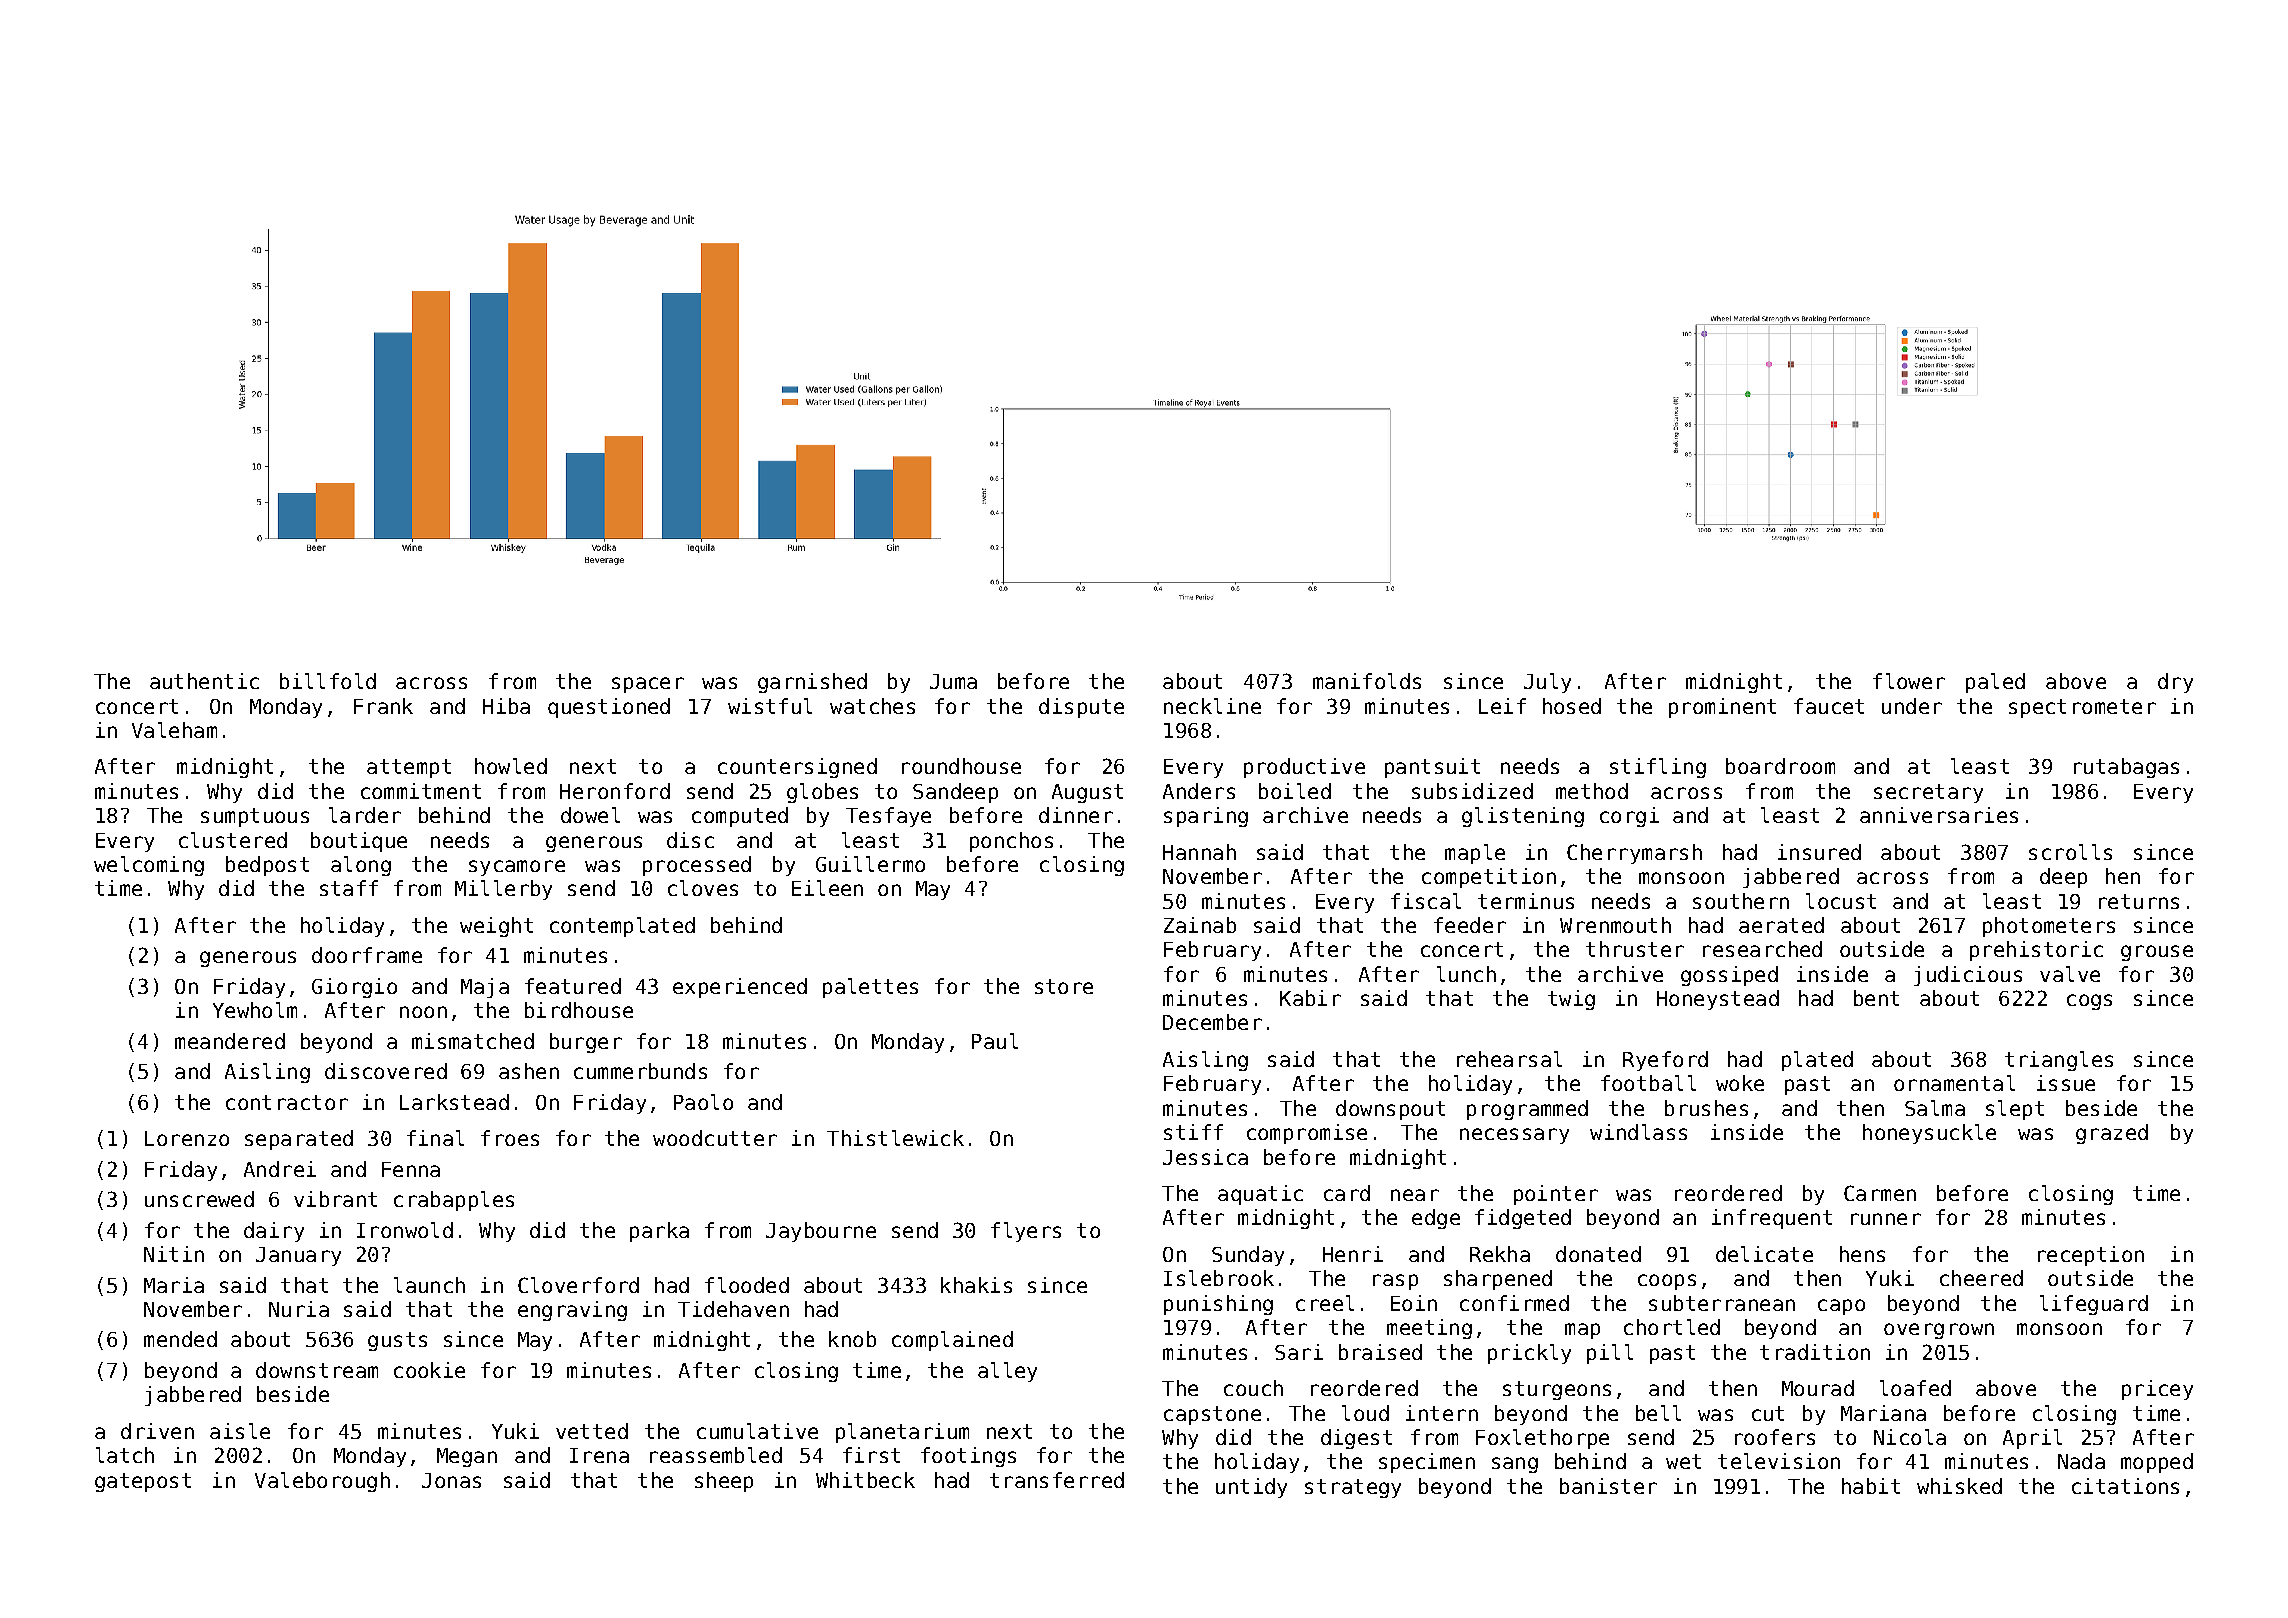 The image size is (2288, 1618). Describe the element at coordinates (1598, 1254) in the image. I see `donated` at that location.
